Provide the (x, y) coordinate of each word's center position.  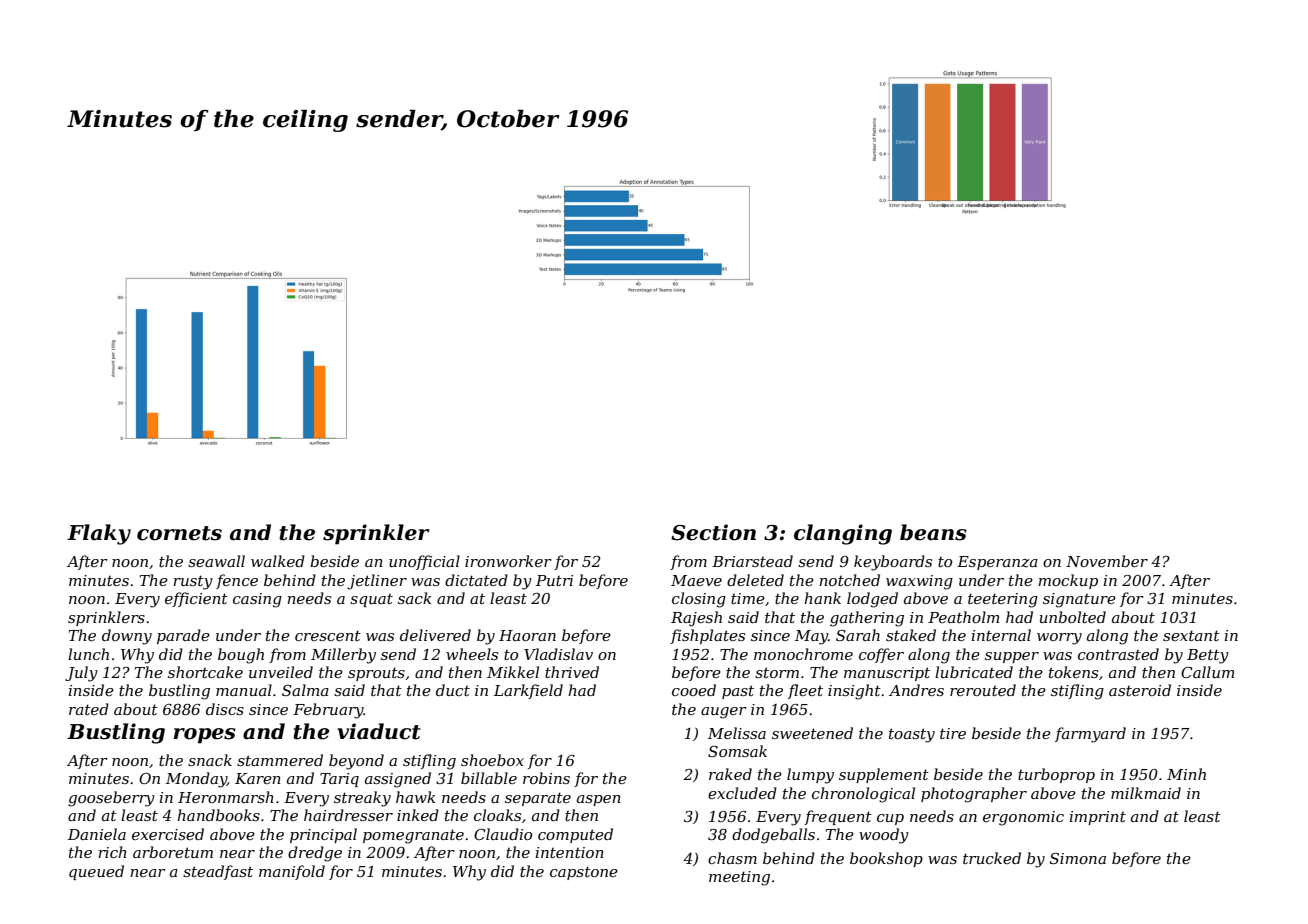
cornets (179, 533)
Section (713, 532)
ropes (205, 736)
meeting (739, 878)
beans (933, 532)
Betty (1208, 656)
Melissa (737, 733)
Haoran (527, 635)
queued (96, 872)
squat (371, 600)
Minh (1186, 774)
